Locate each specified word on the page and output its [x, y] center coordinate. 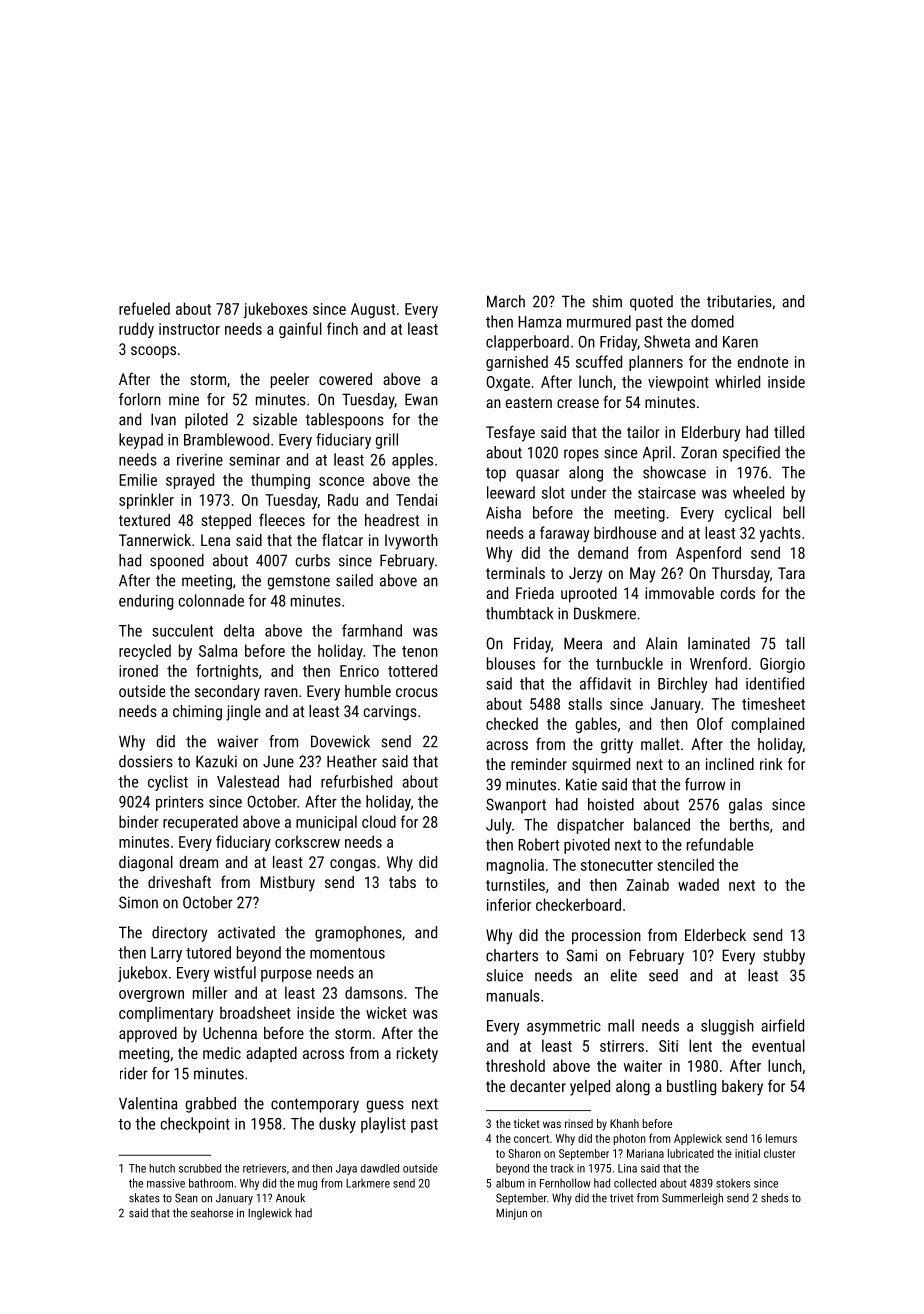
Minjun [511, 1214]
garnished [517, 363]
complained [768, 725]
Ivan [163, 419]
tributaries [739, 301]
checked [512, 723]
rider [134, 1073]
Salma [218, 650]
